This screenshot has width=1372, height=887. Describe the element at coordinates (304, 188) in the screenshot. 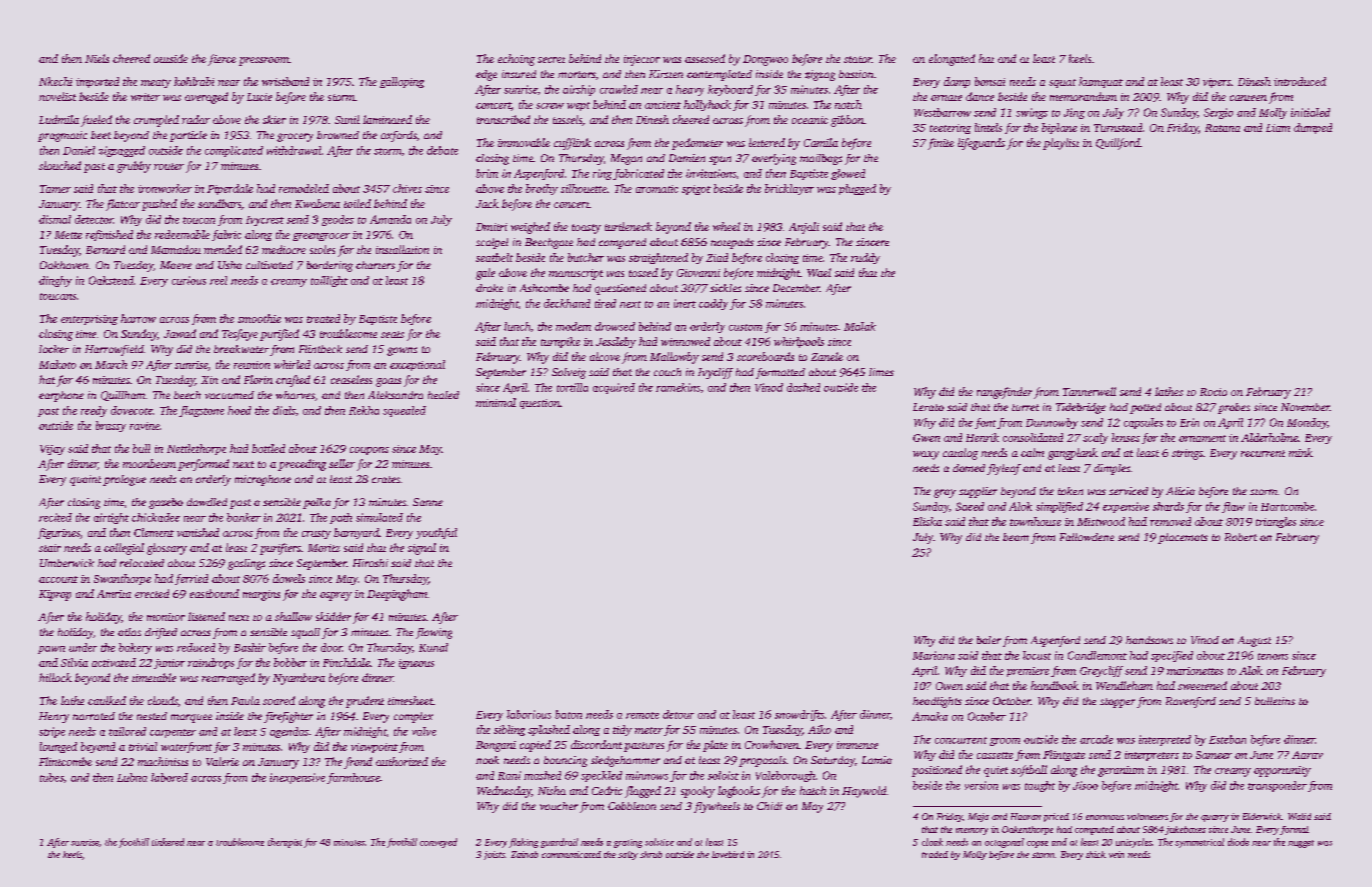

I see `remodeled` at that location.
